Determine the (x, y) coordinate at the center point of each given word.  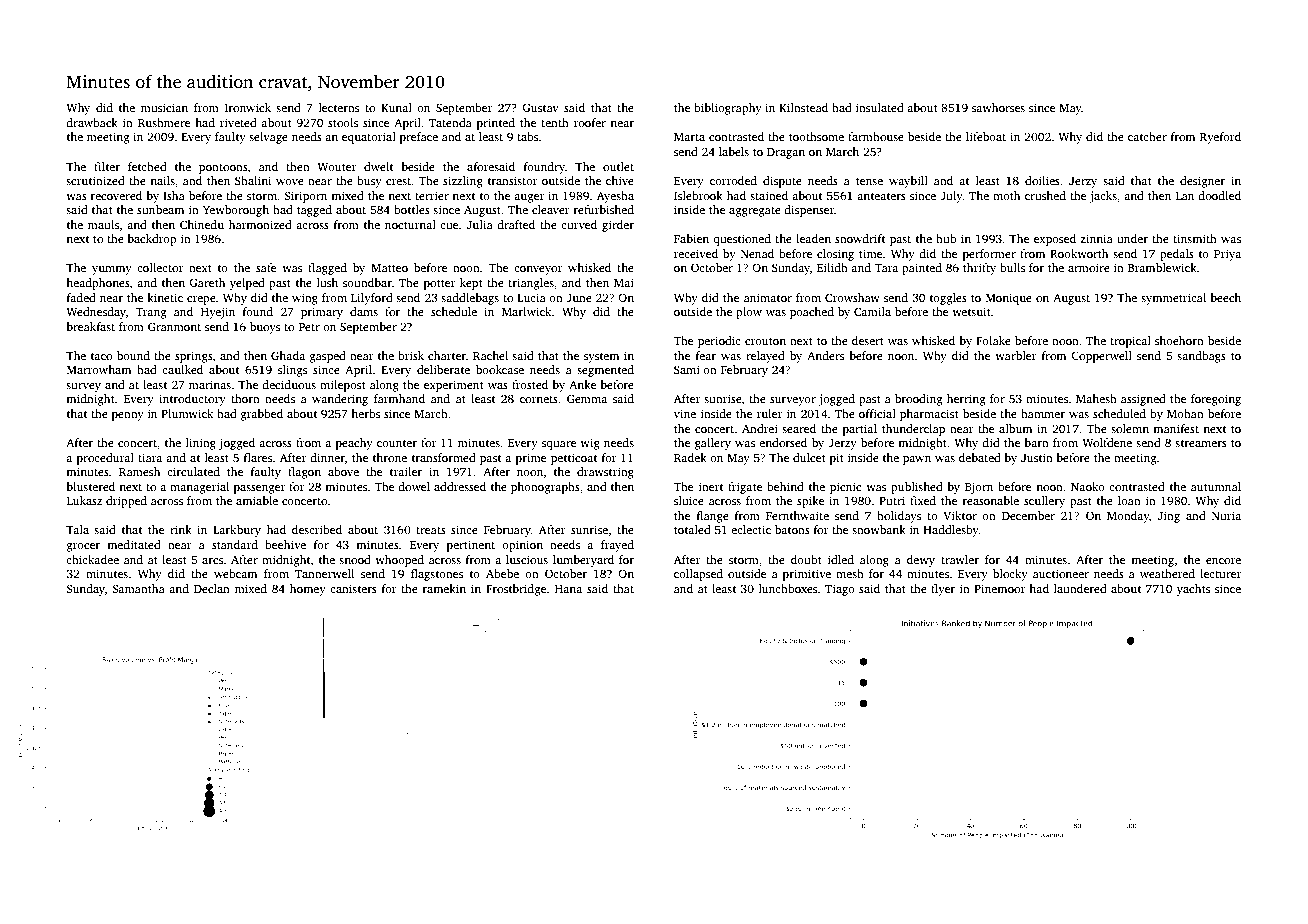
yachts (1193, 590)
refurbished (604, 209)
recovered (116, 195)
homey (308, 590)
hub (946, 238)
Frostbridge (516, 590)
